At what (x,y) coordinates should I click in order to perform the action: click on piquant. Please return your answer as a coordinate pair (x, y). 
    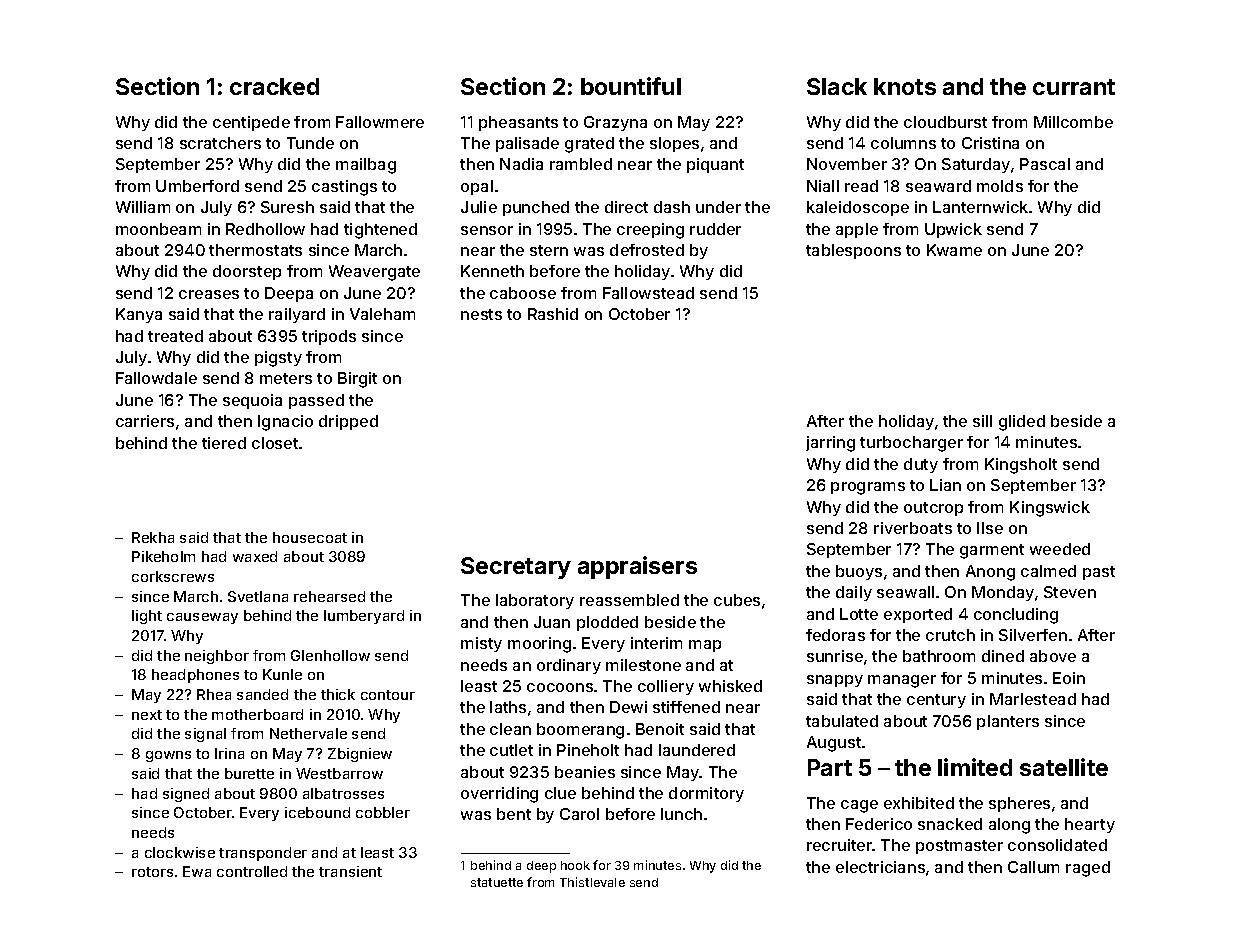
    Looking at the image, I should click on (715, 165).
